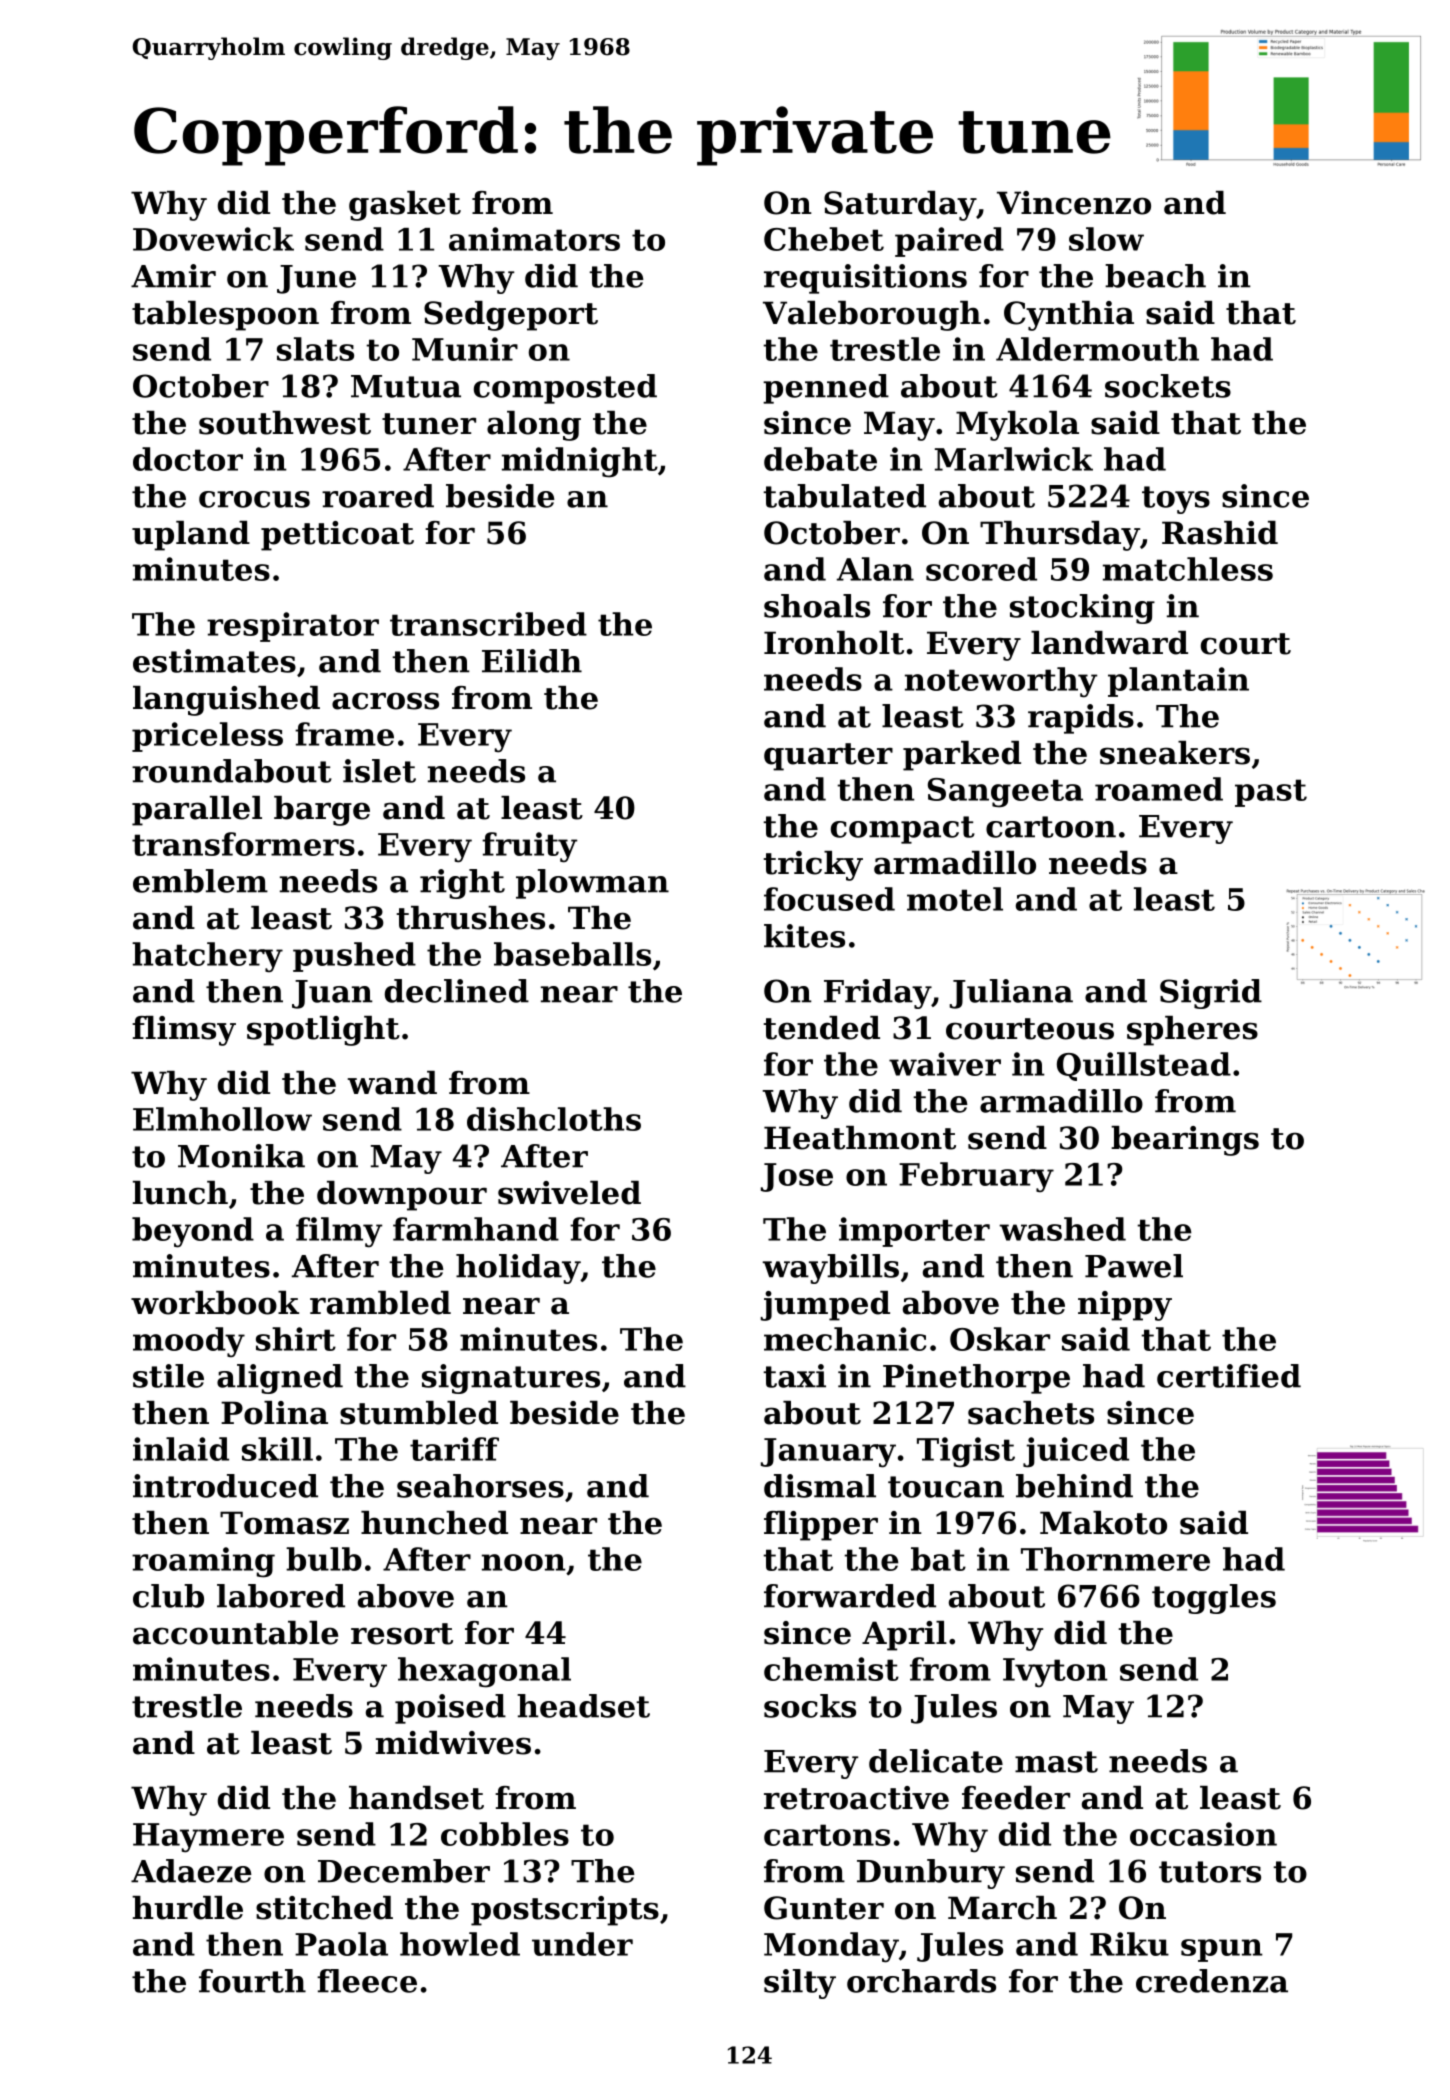 This document has height=2100, width=1450. I want to click on waiver, so click(945, 1064).
